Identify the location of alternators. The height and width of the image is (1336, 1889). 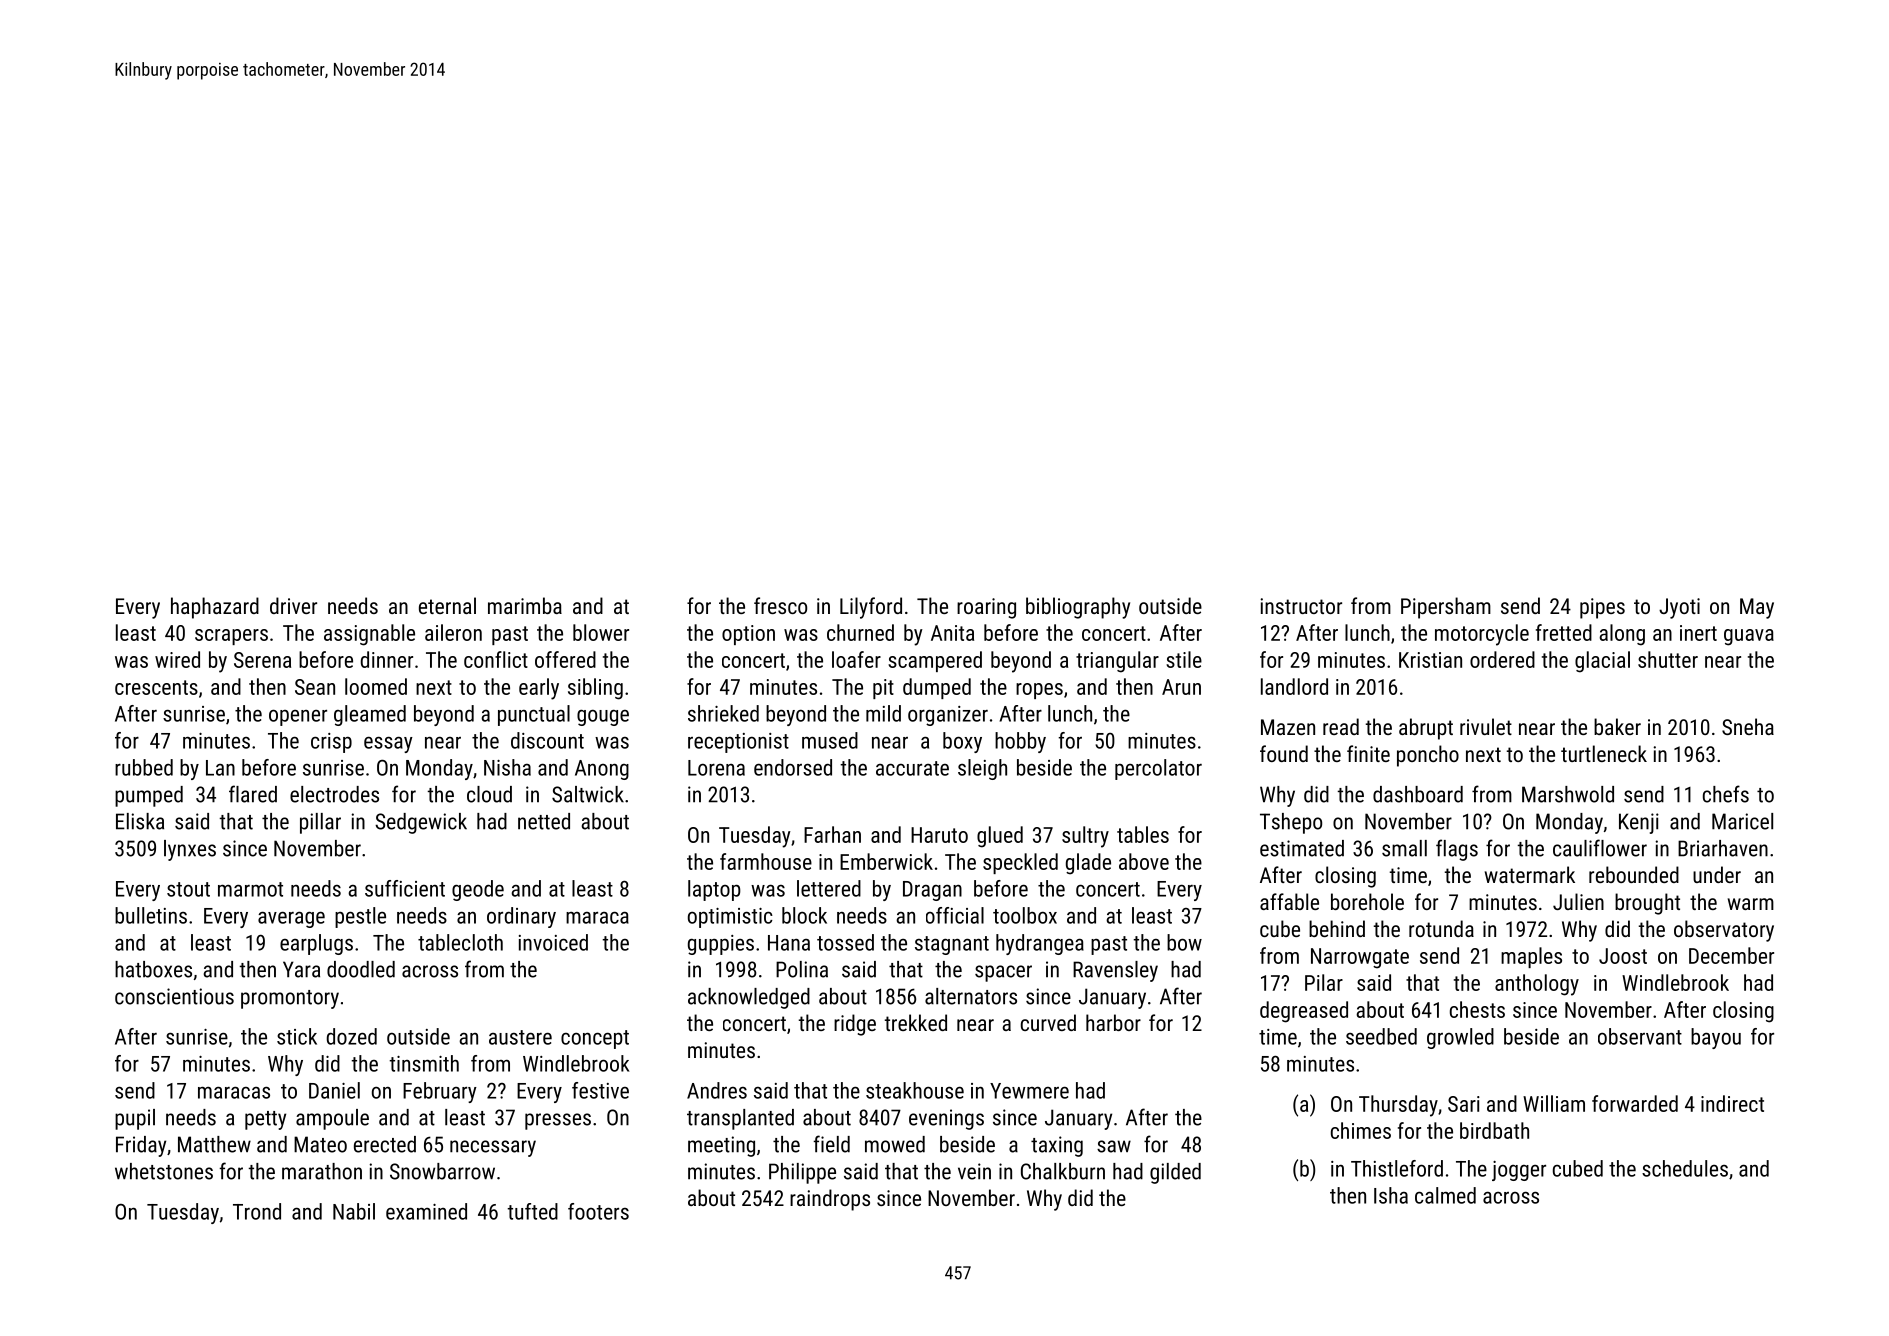
(971, 996).
